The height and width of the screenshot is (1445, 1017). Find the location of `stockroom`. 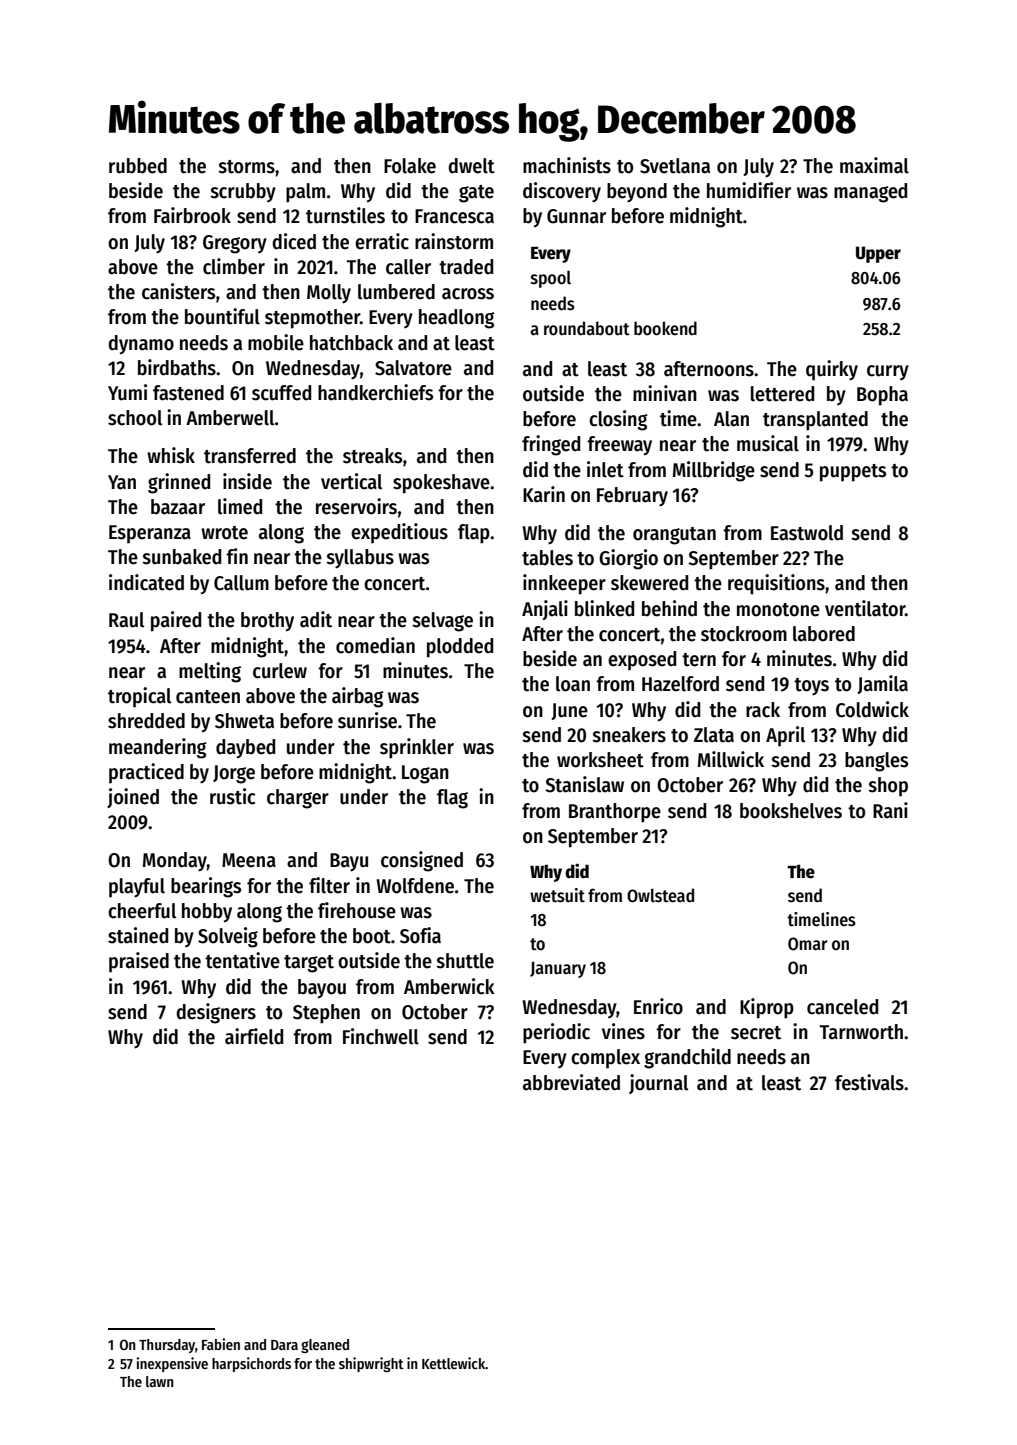

stockroom is located at coordinates (744, 634).
